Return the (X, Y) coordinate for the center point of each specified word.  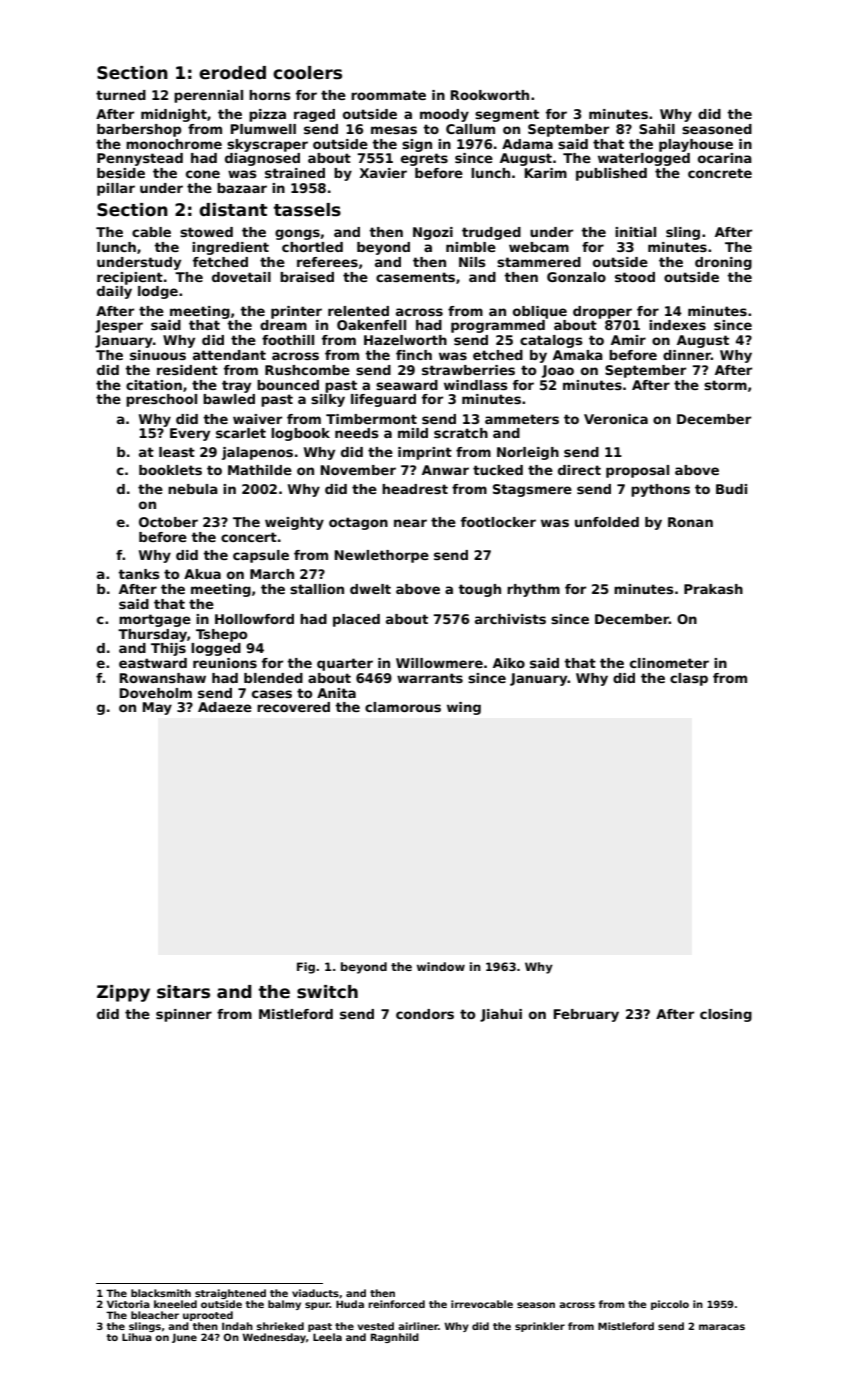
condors (425, 1014)
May (157, 708)
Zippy (123, 993)
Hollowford (254, 619)
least (177, 452)
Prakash (713, 589)
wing (464, 708)
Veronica (616, 419)
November (358, 470)
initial (635, 232)
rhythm (533, 590)
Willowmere (439, 663)
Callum (470, 129)
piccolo (670, 1305)
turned (121, 95)
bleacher (155, 1315)
